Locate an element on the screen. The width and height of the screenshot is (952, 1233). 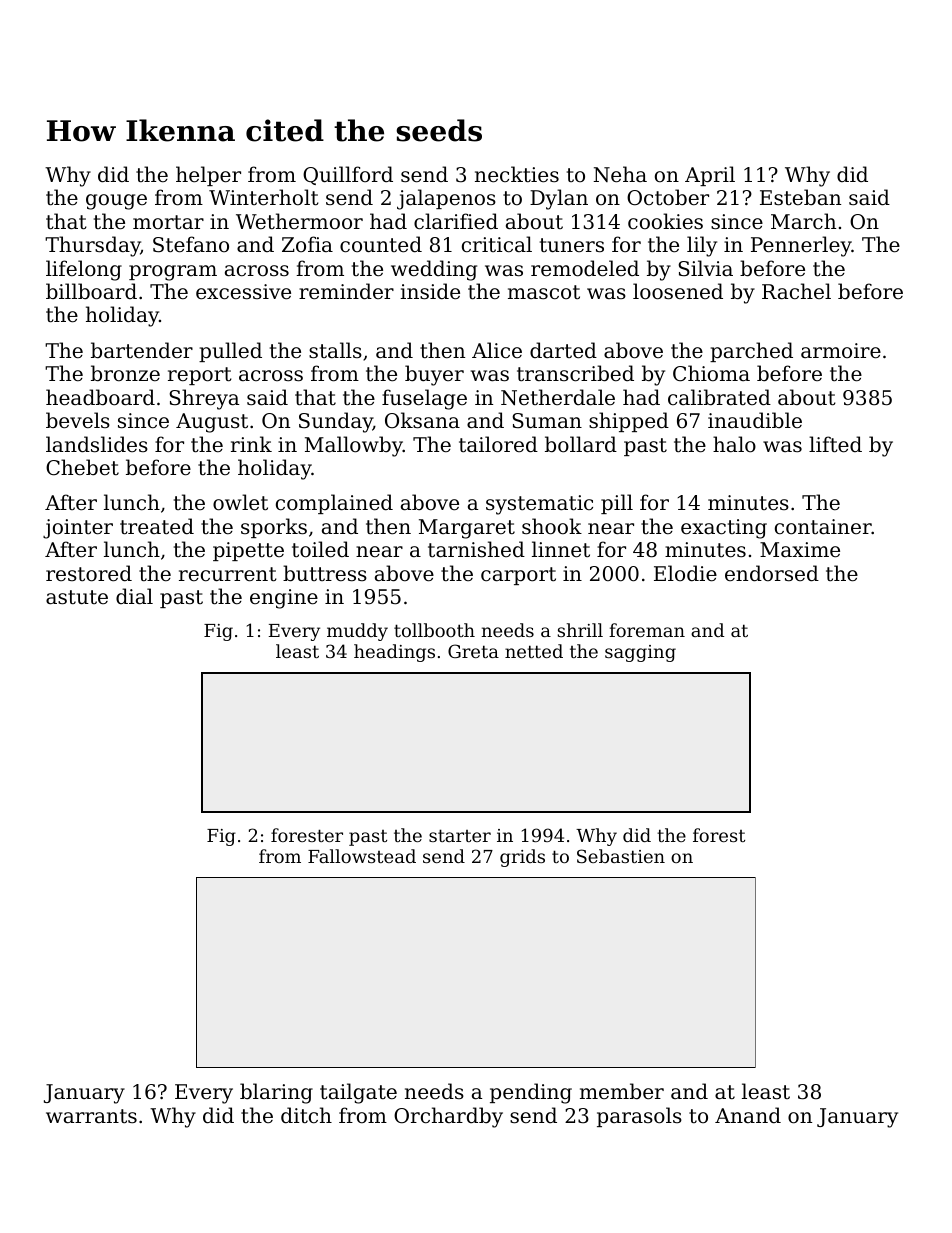
jalapenos is located at coordinates (446, 199).
